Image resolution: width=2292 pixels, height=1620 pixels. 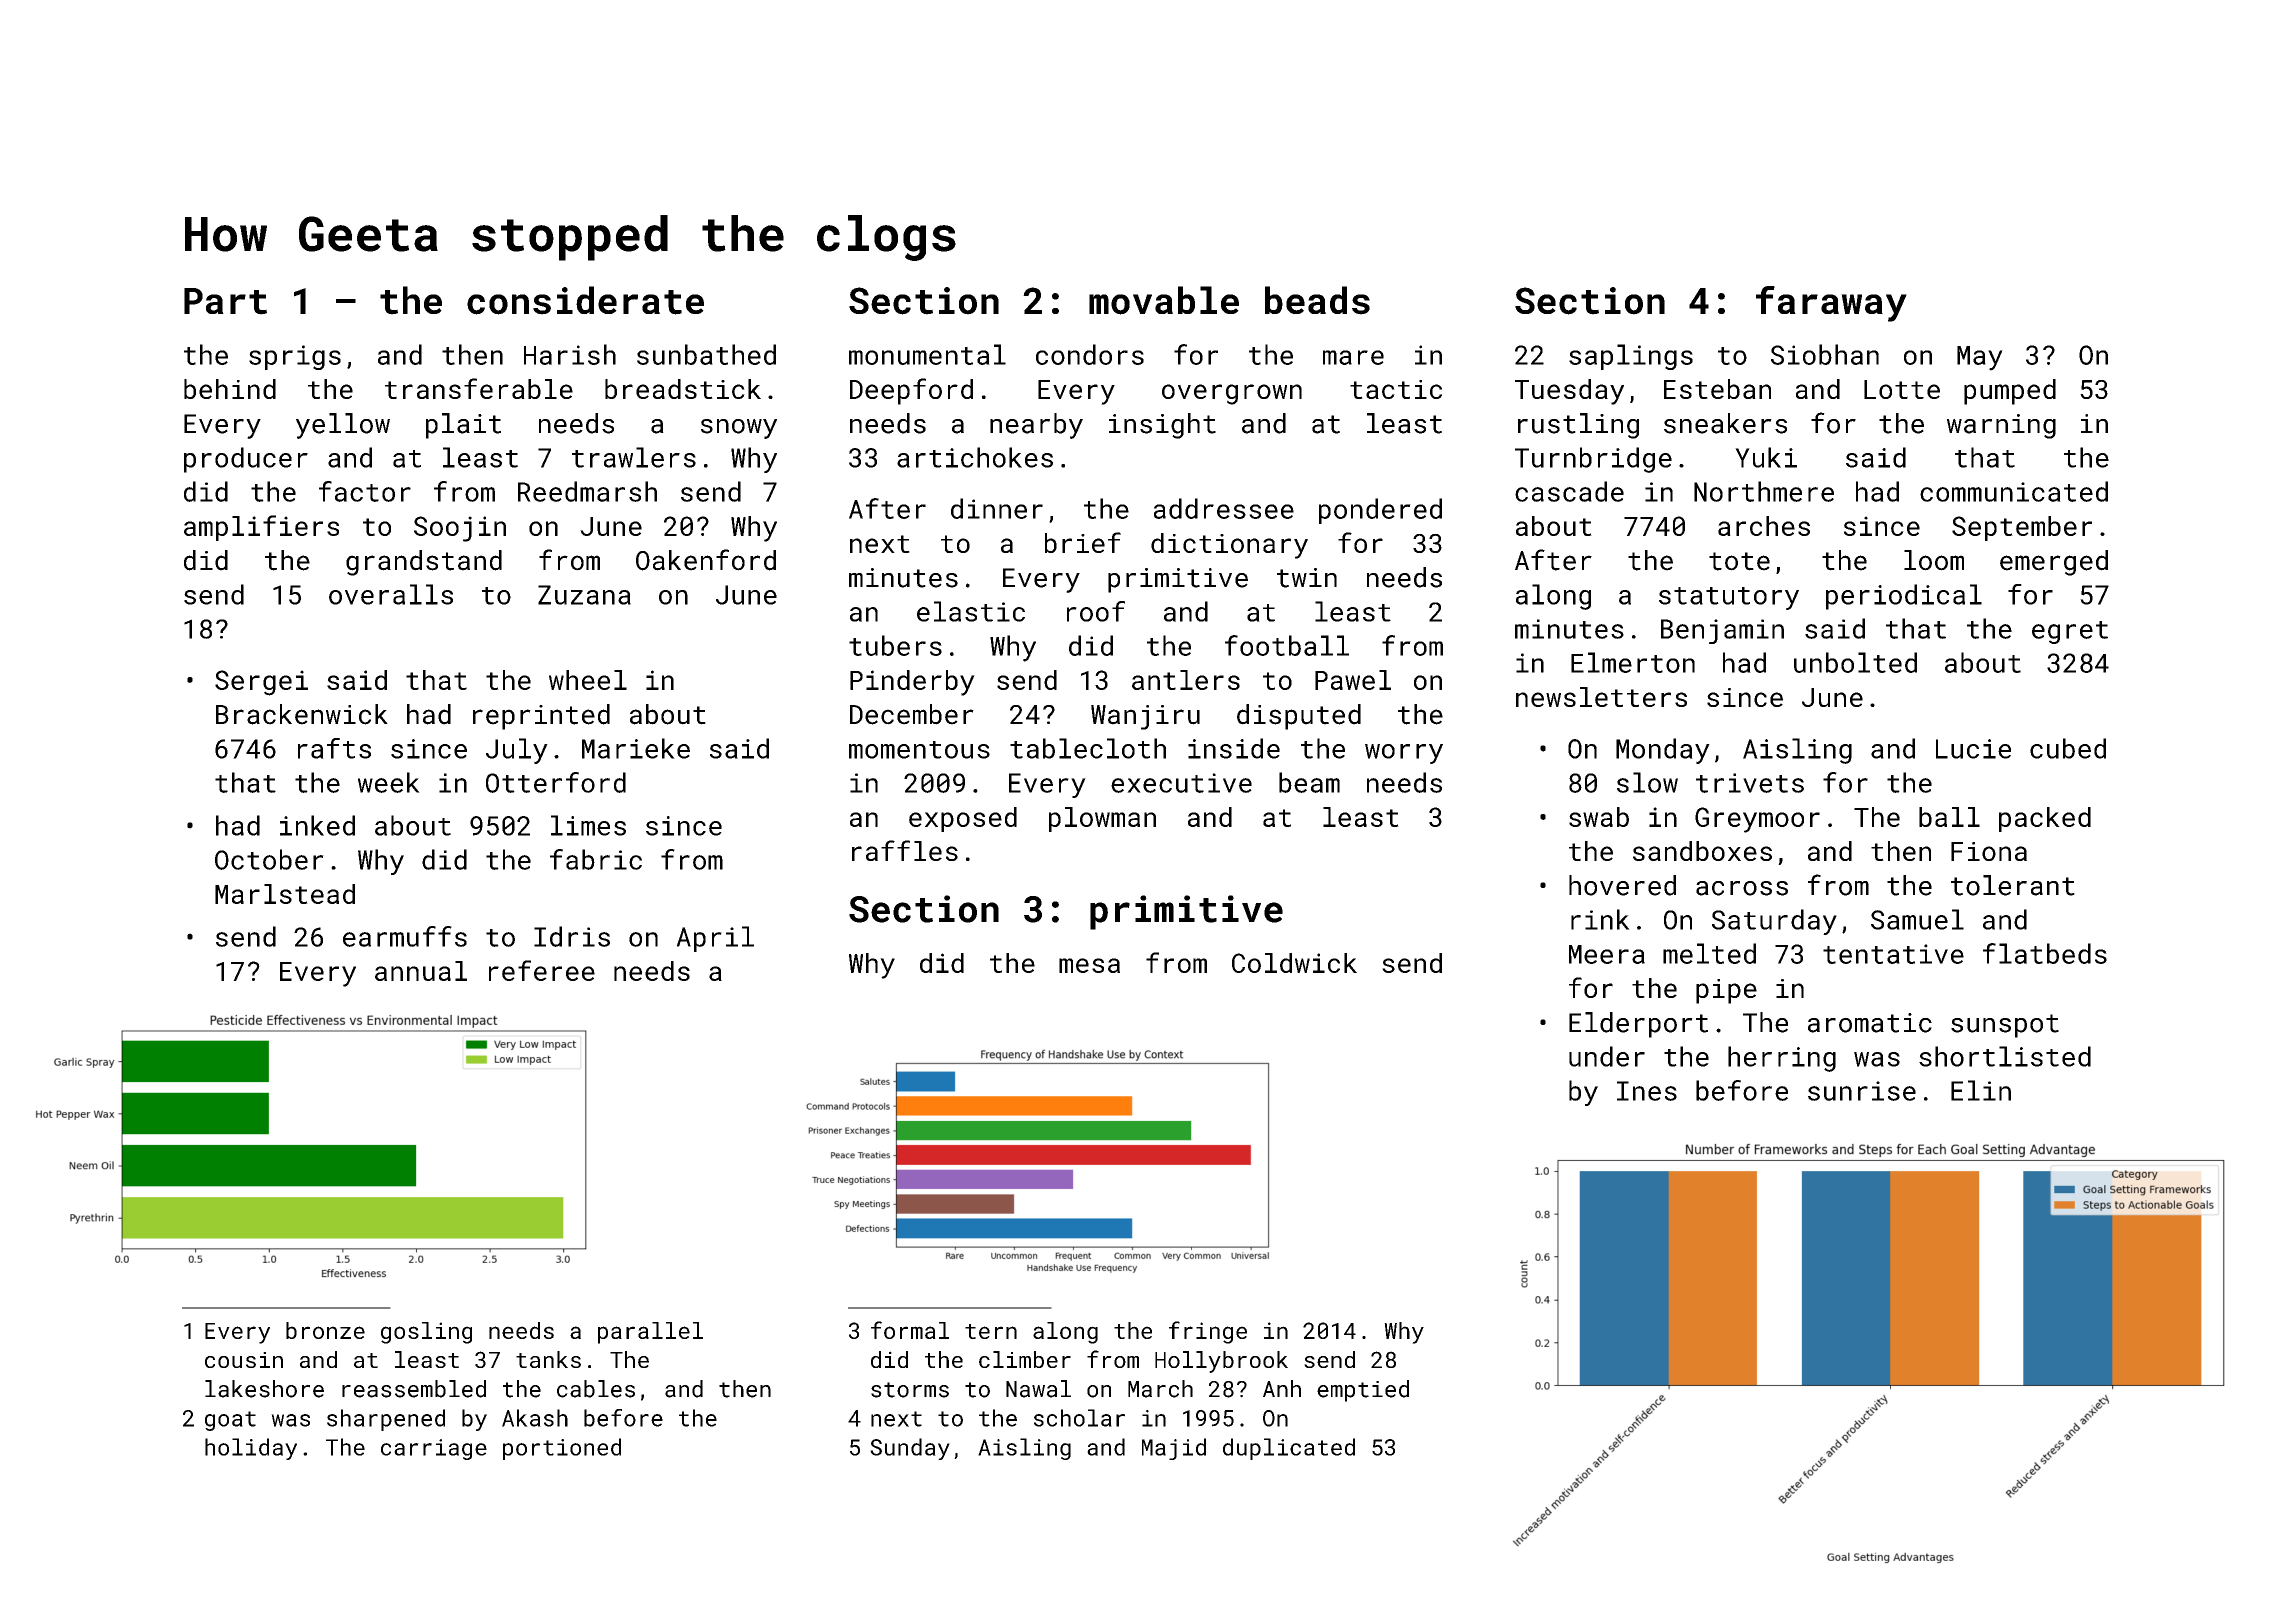 I want to click on movable, so click(x=1164, y=300).
